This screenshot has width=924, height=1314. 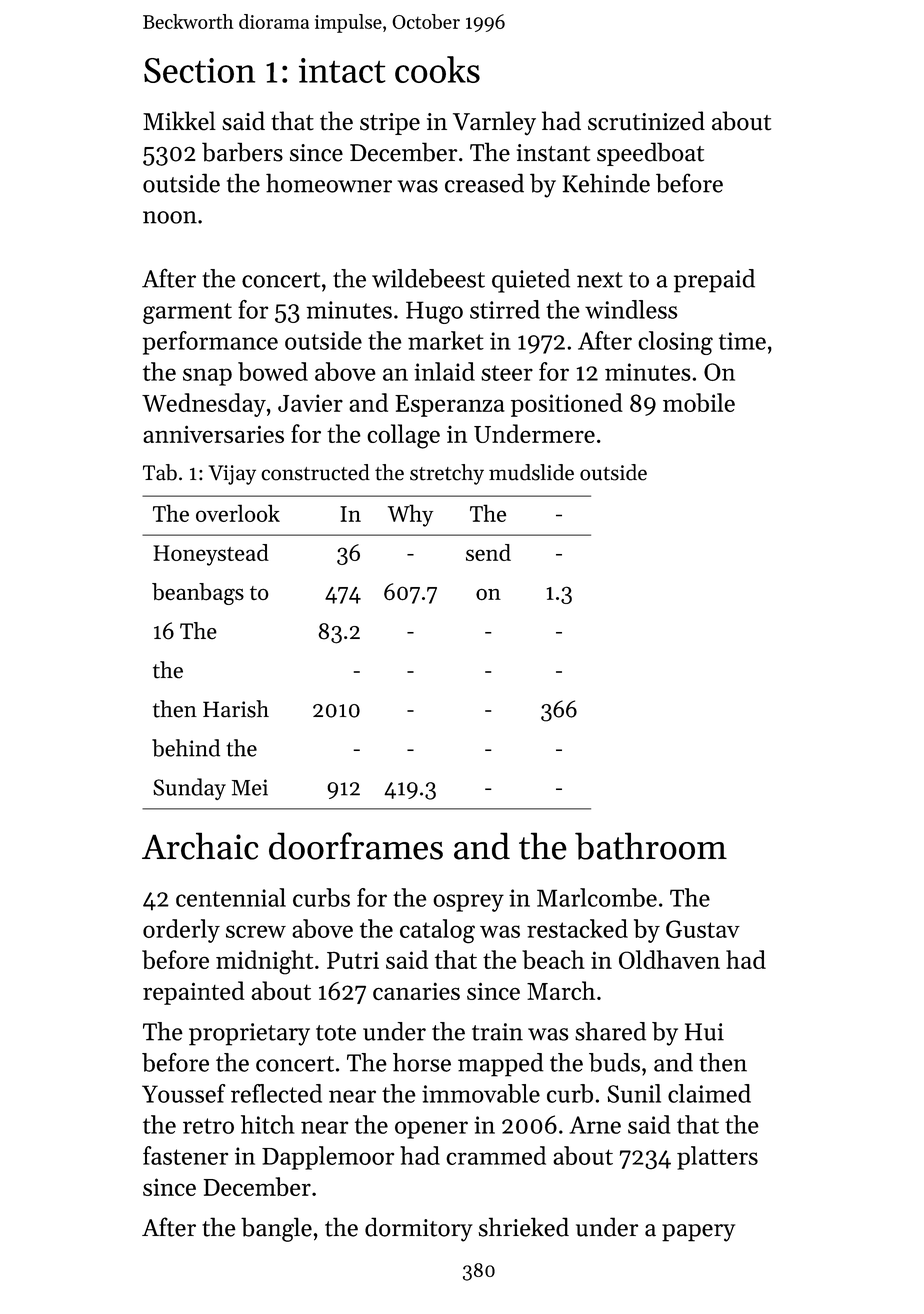 I want to click on fastener, so click(x=185, y=1155).
